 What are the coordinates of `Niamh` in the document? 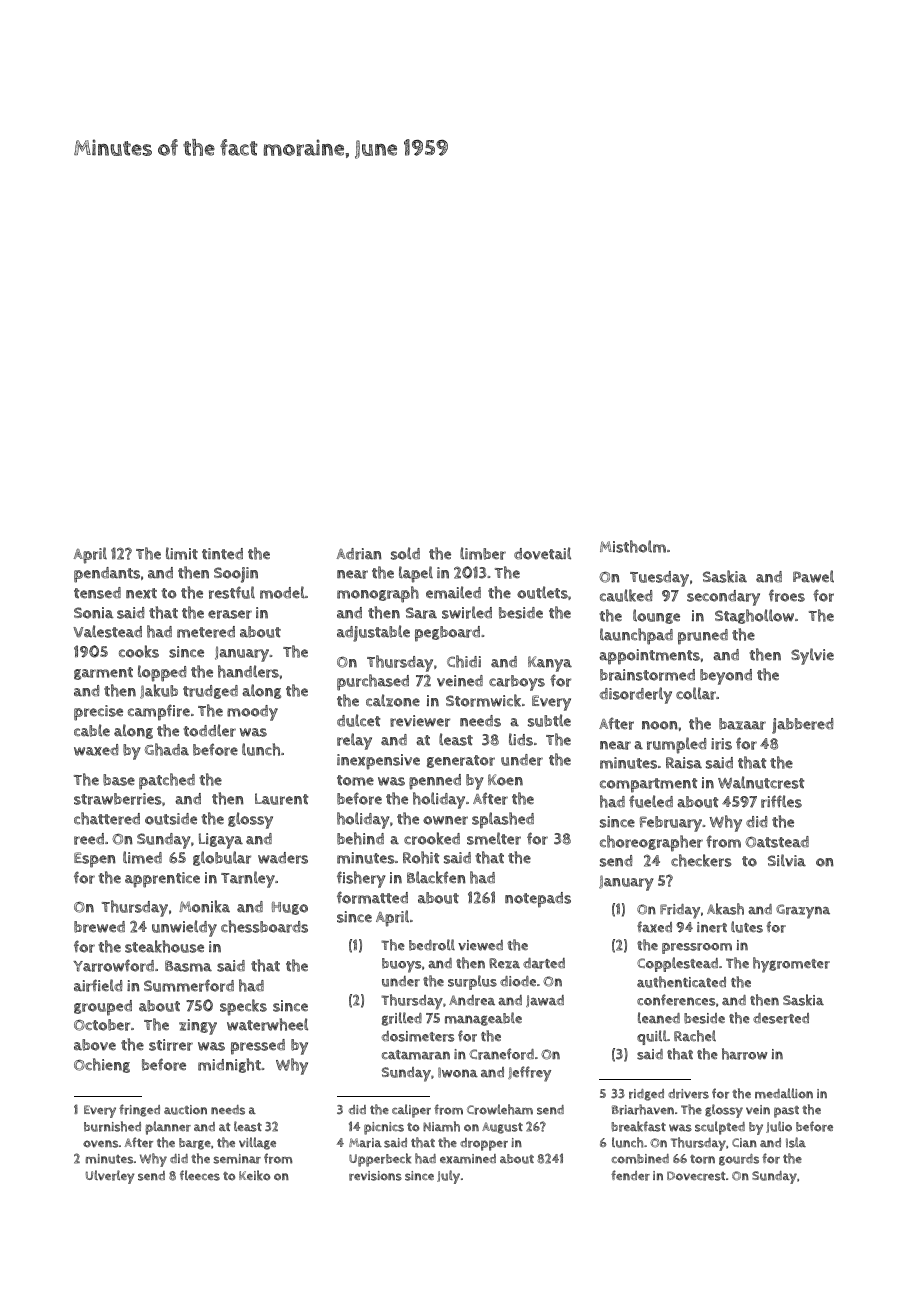 It's located at (441, 1126).
